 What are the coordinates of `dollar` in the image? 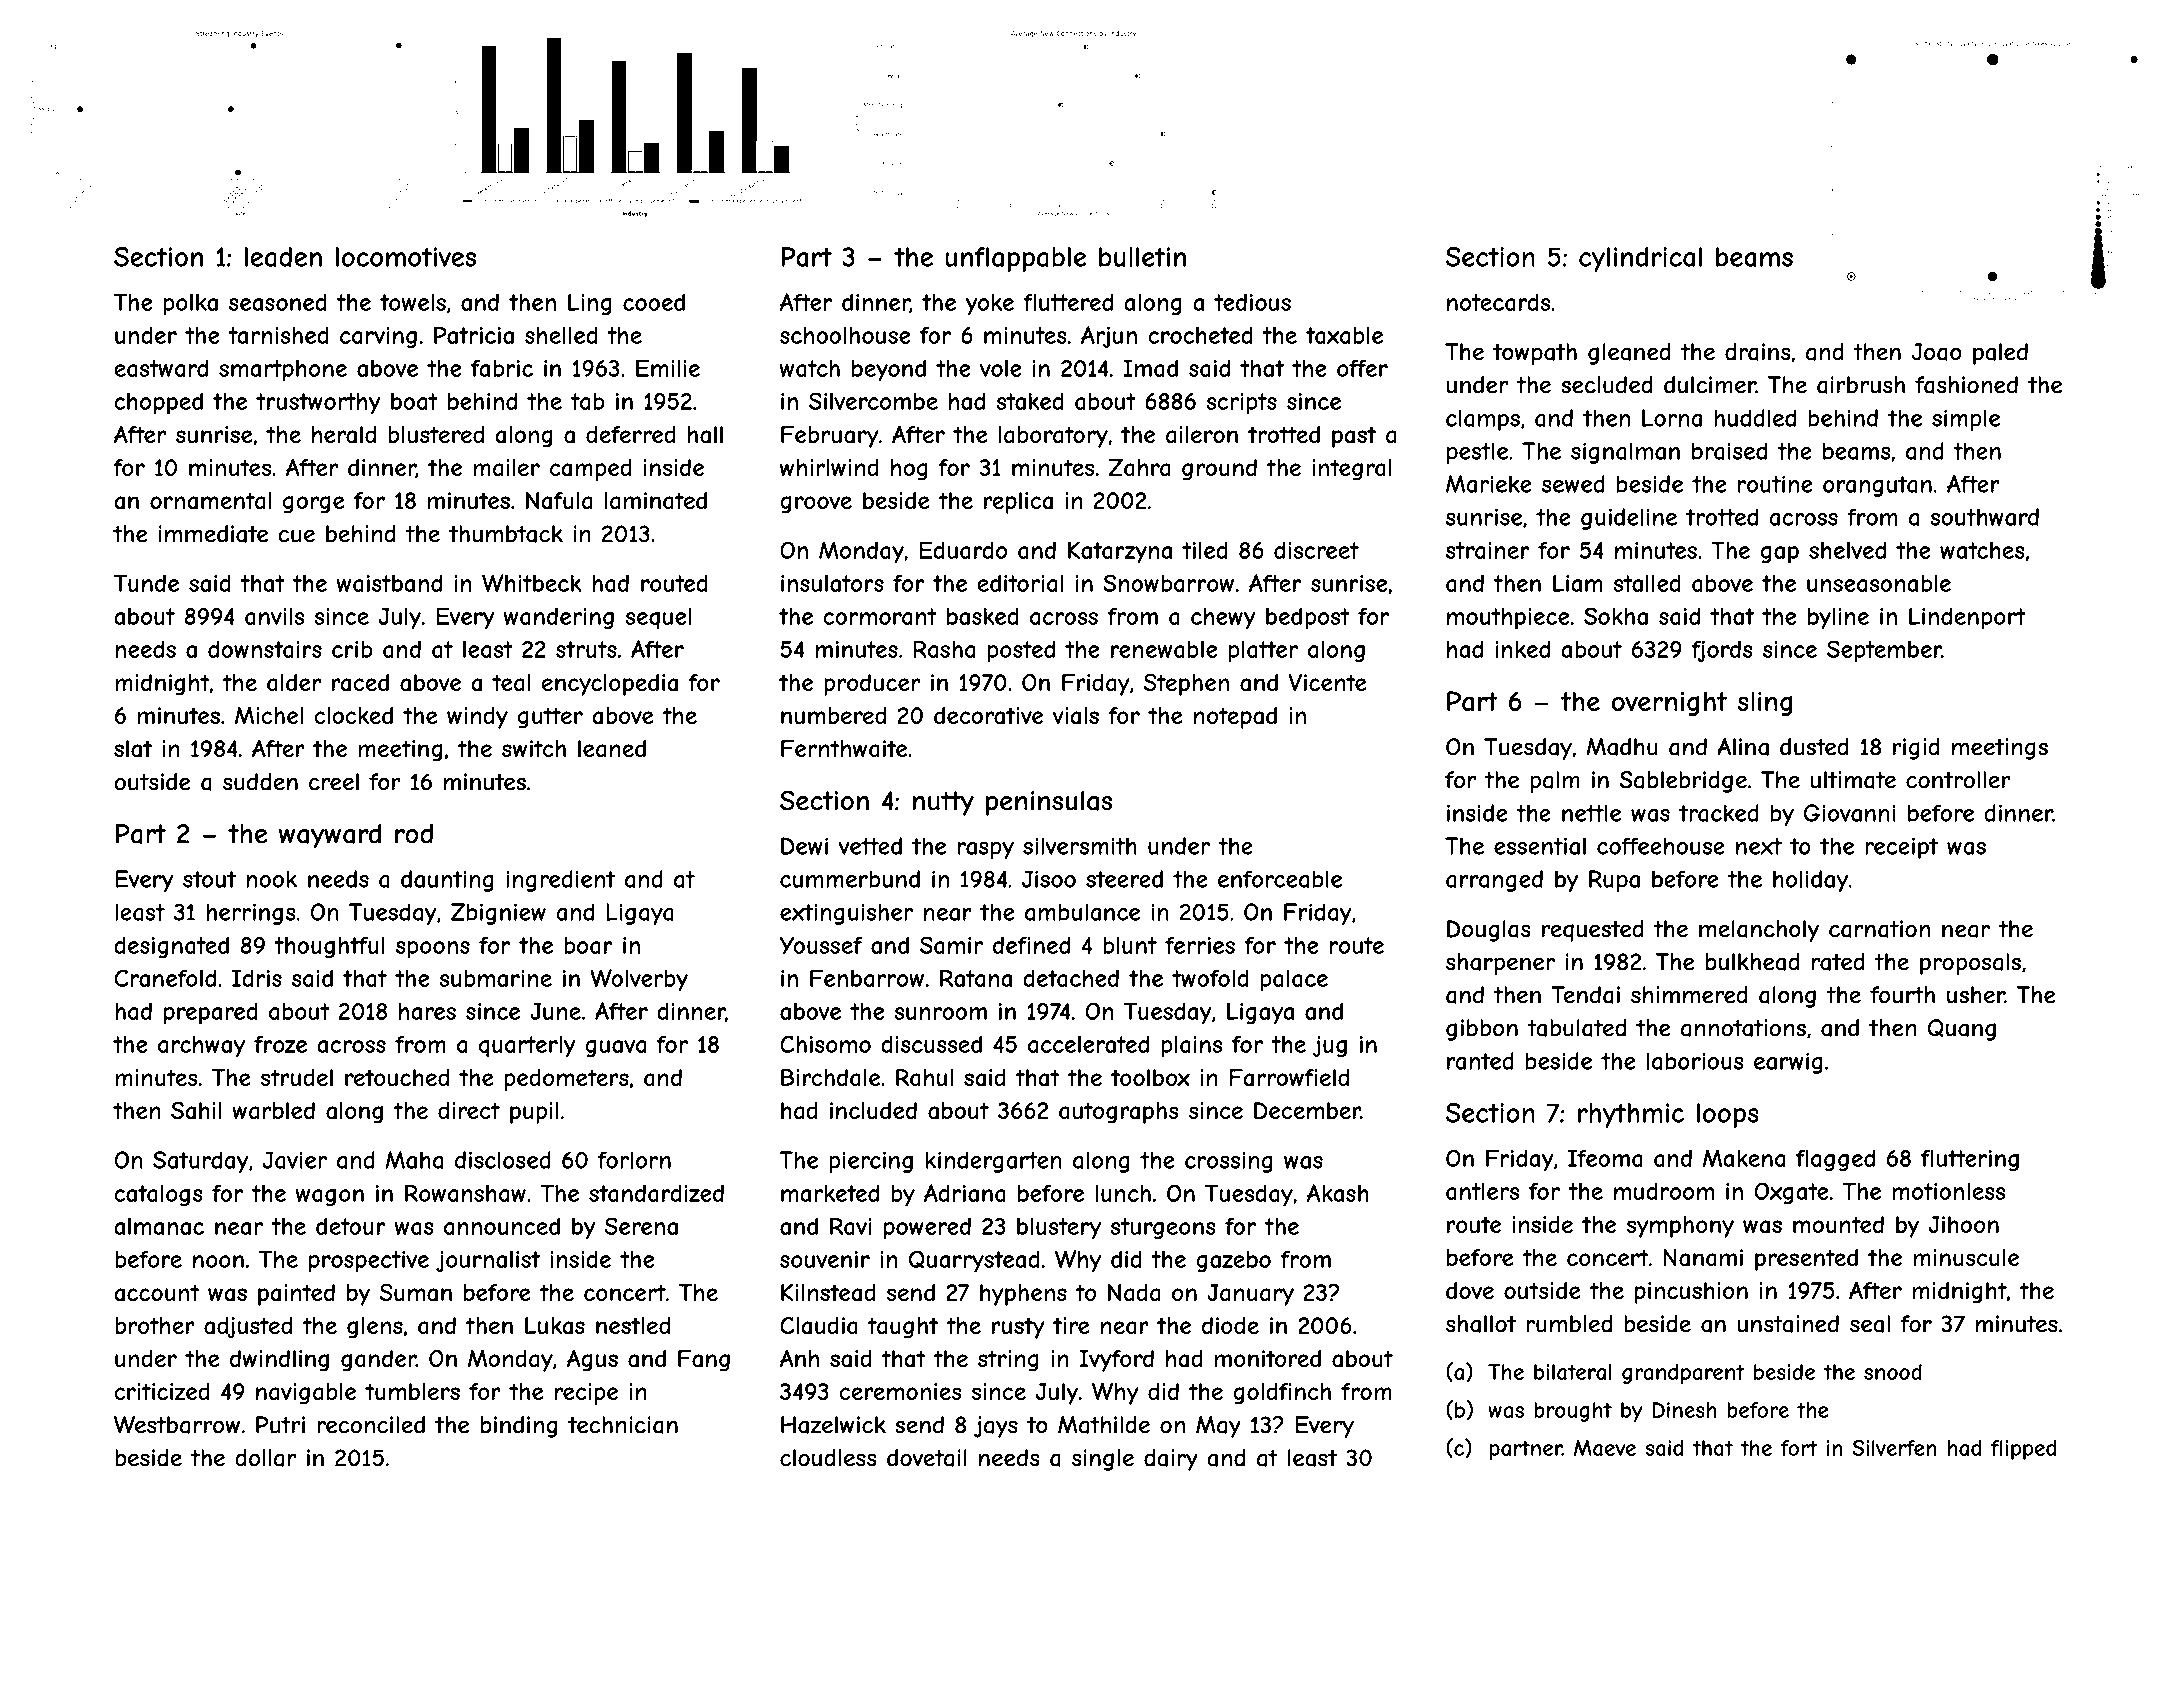 It's located at (265, 1458).
